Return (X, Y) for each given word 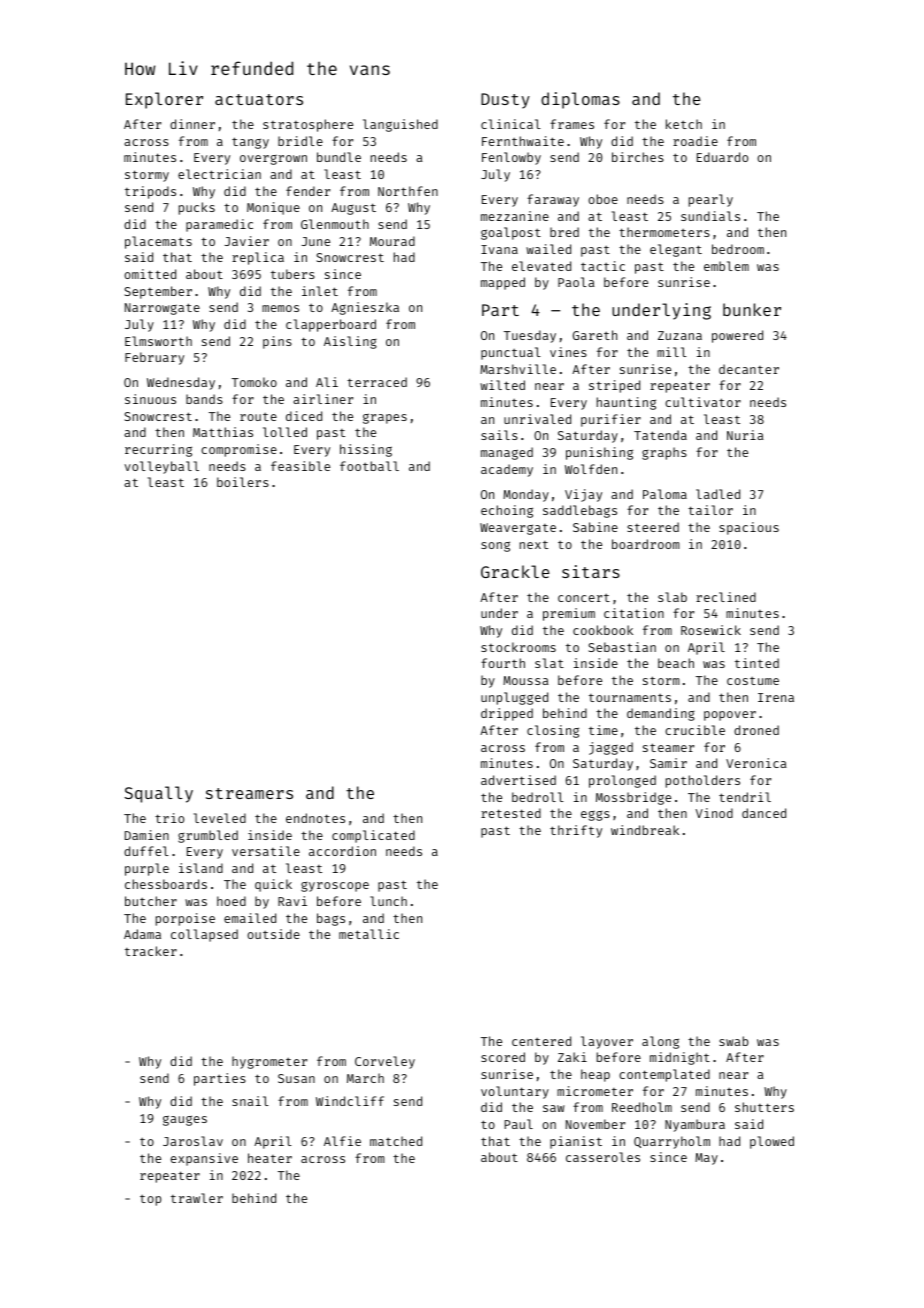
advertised (518, 780)
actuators (259, 99)
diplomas (580, 100)
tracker (151, 951)
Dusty (505, 101)
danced (764, 813)
